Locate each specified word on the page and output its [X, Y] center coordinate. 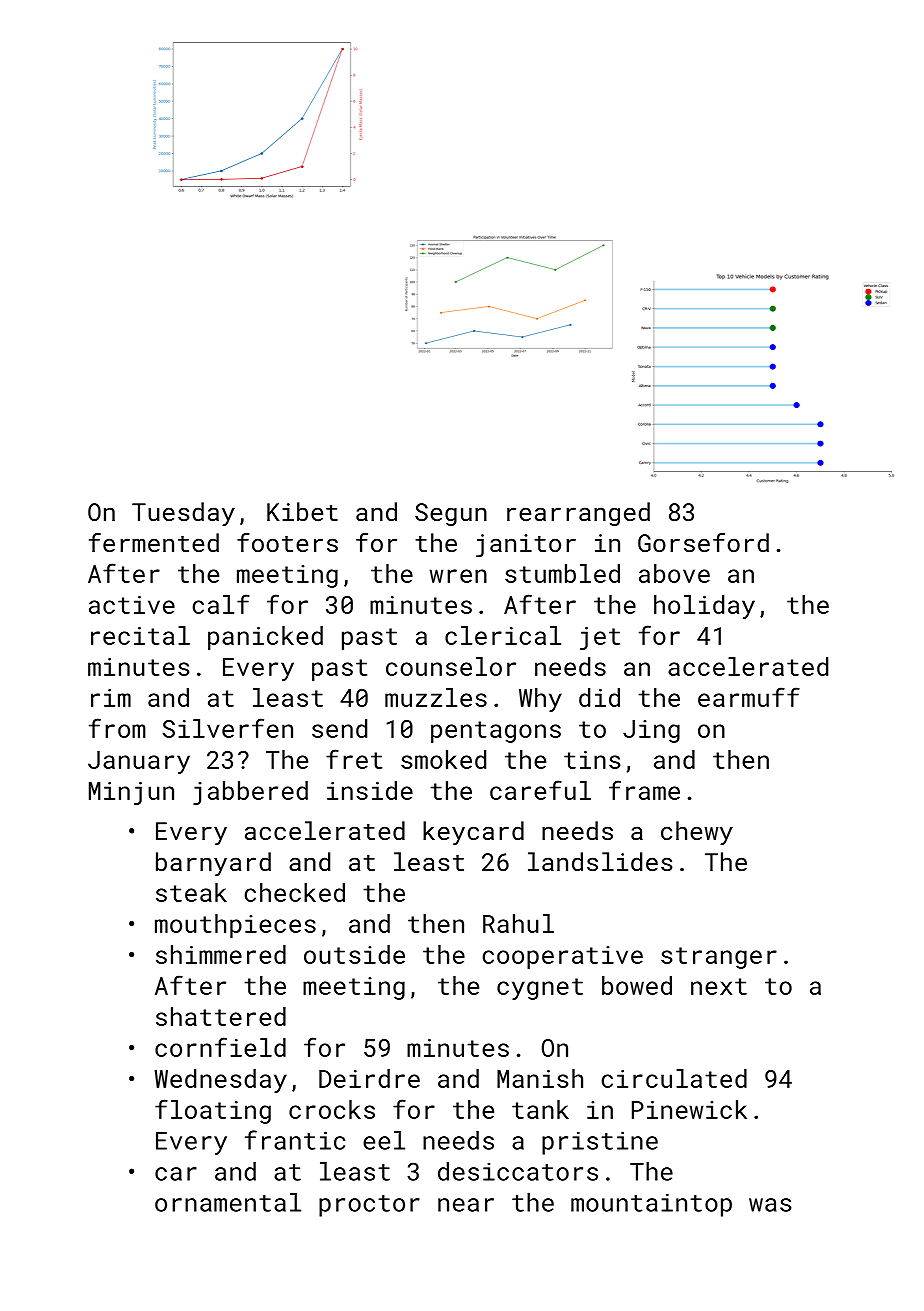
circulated [674, 1078]
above [674, 573]
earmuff [749, 697]
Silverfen [228, 728]
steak [191, 892]
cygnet [540, 989]
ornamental [228, 1202]
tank [540, 1109]
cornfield [220, 1047]
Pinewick [689, 1109]
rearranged [578, 514]
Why [540, 700]
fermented [154, 542]
